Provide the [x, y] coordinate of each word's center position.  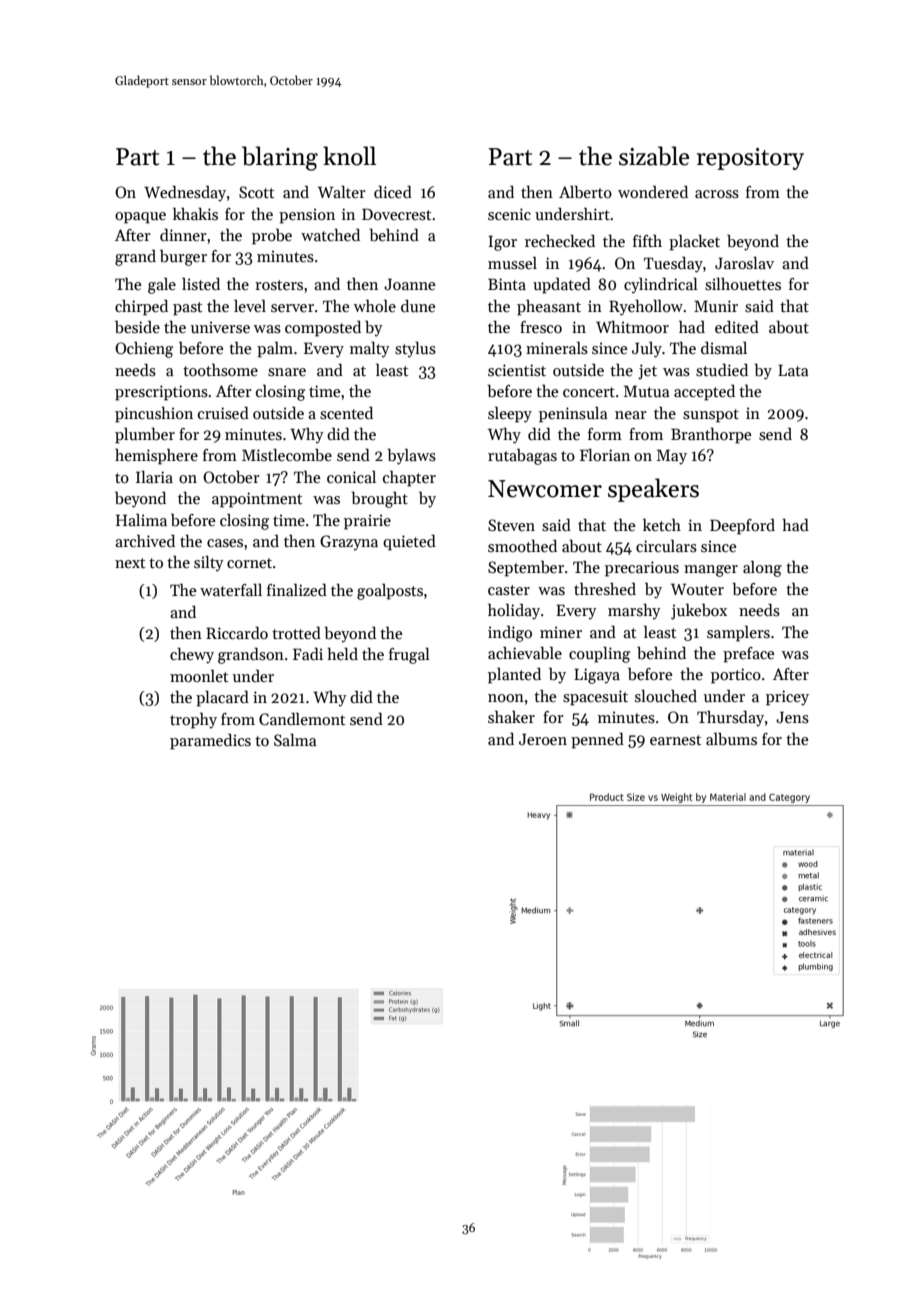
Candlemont [302, 718]
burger [183, 257]
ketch [662, 524]
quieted [409, 542]
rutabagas [522, 456]
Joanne [410, 284]
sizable [654, 156]
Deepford [742, 526]
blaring [280, 158]
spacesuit [595, 698]
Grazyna [349, 543]
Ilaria [154, 476]
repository [750, 159]
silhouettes [743, 284]
